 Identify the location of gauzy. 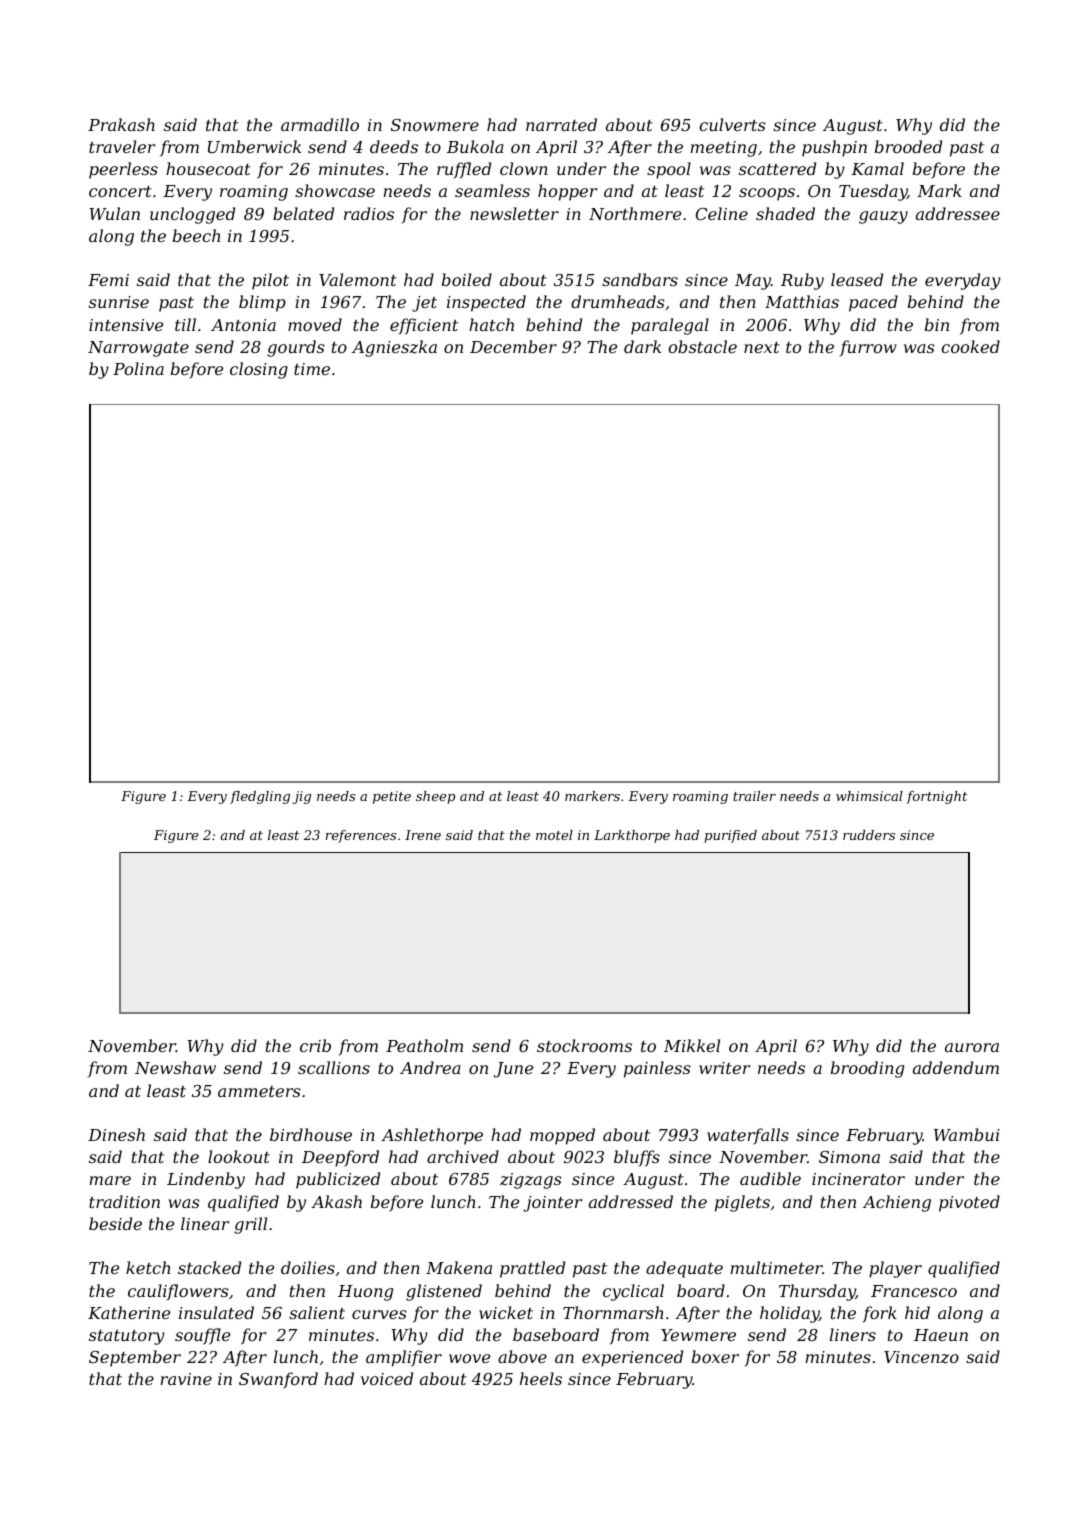
(883, 217).
